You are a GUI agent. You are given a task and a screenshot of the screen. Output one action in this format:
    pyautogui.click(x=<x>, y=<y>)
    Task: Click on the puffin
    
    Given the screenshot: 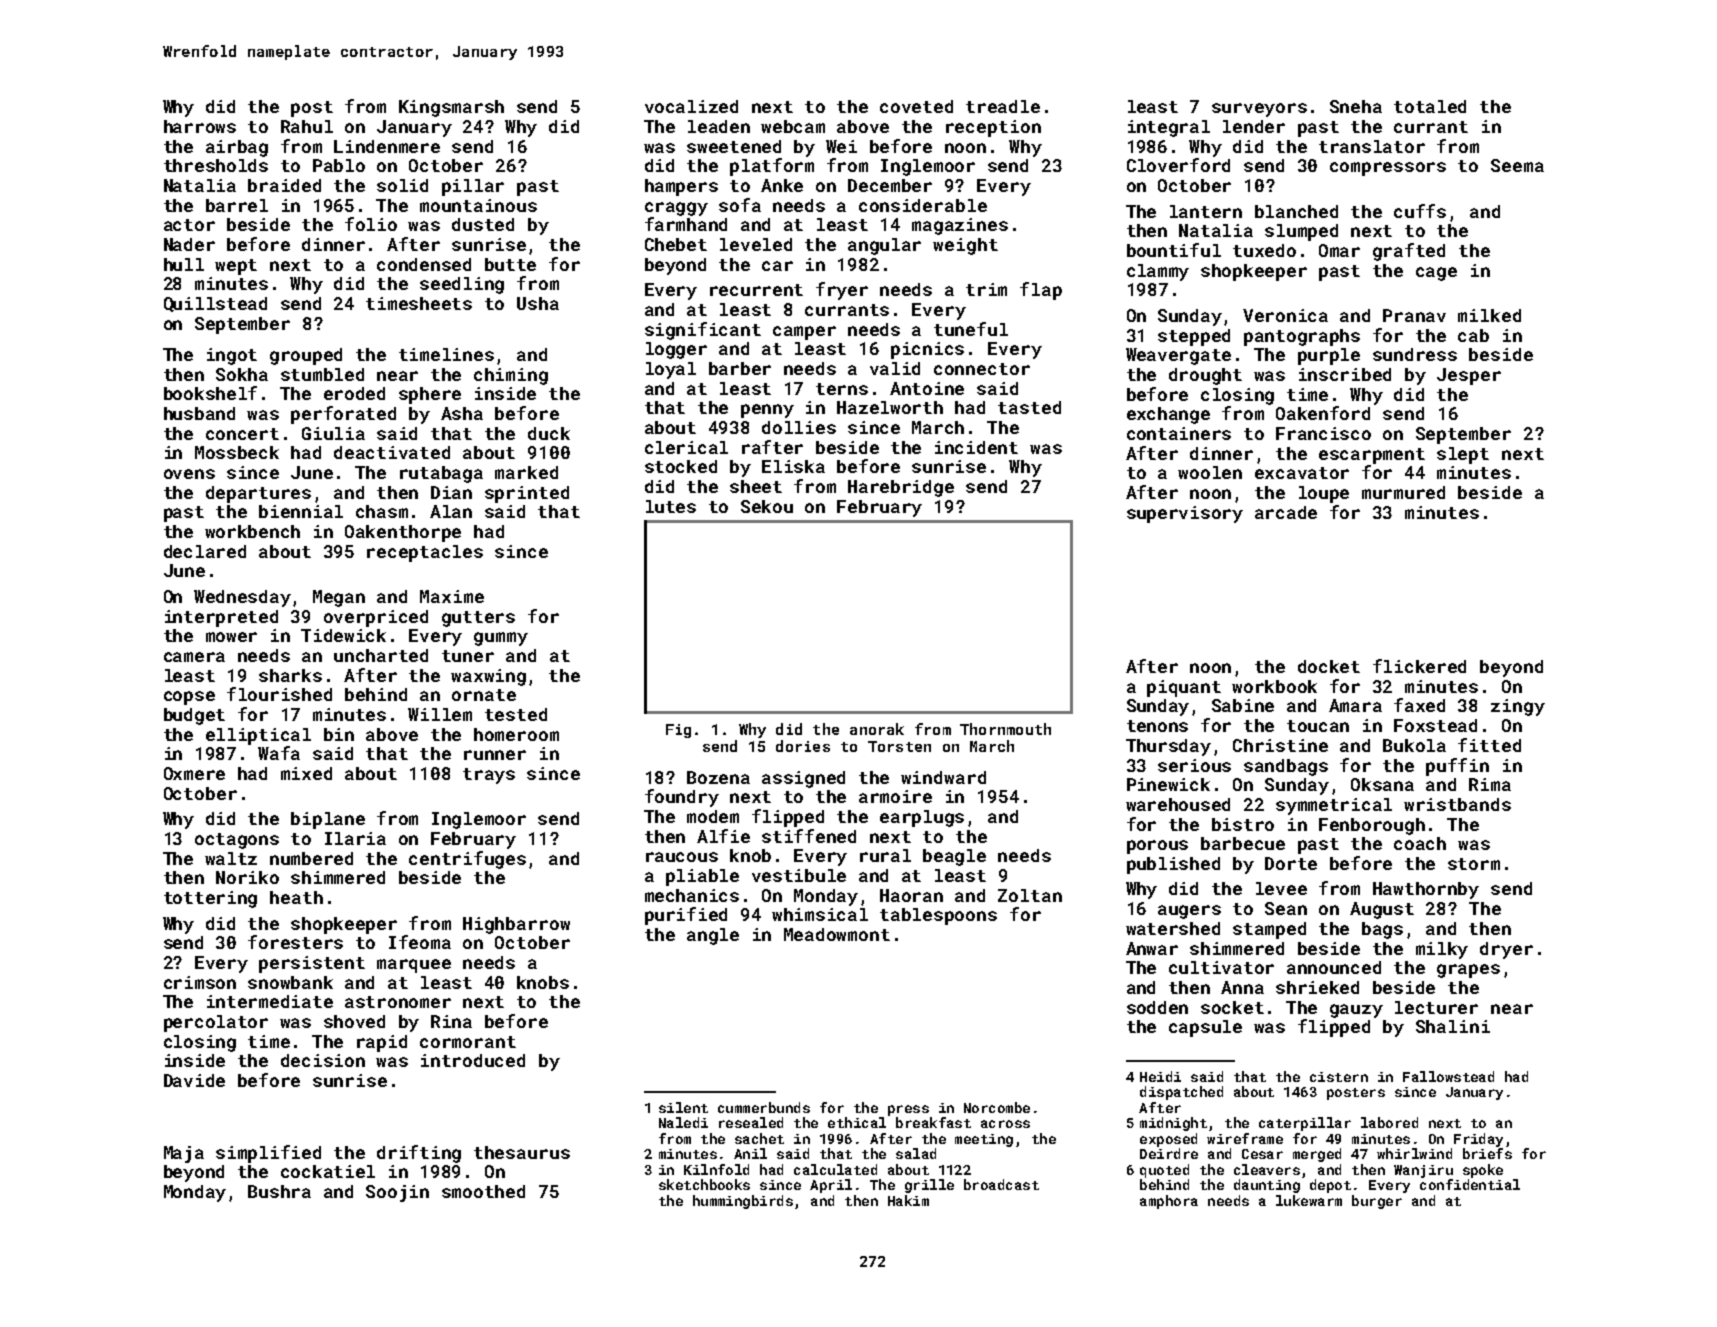 What is the action you would take?
    pyautogui.click(x=1457, y=767)
